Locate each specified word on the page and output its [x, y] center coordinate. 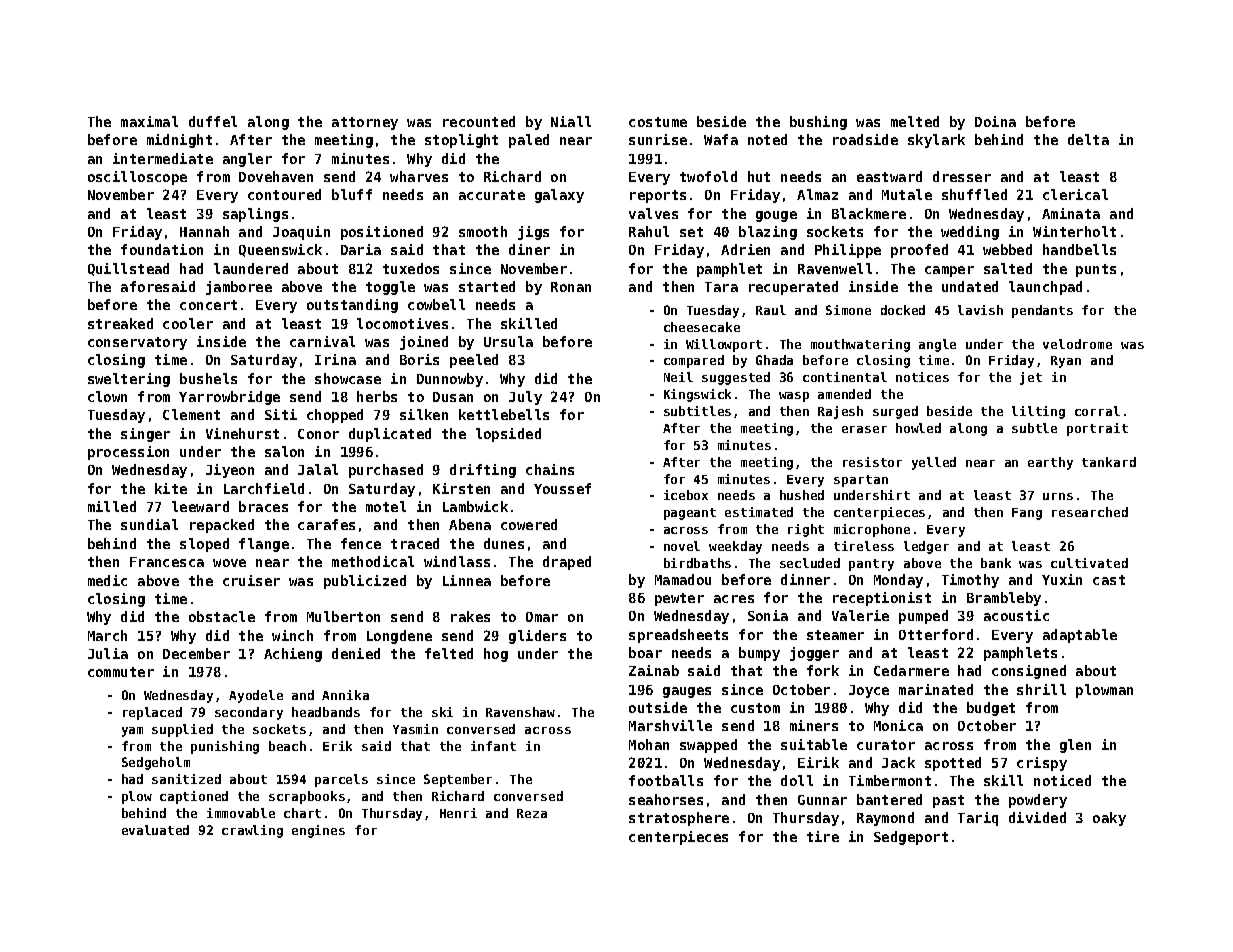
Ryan [1066, 362]
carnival [322, 341]
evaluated [155, 830]
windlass [457, 561]
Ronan [571, 287]
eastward [889, 176]
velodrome [1077, 344]
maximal [149, 121]
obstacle [222, 616]
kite [171, 488]
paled [529, 141]
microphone [872, 530]
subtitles [697, 411]
